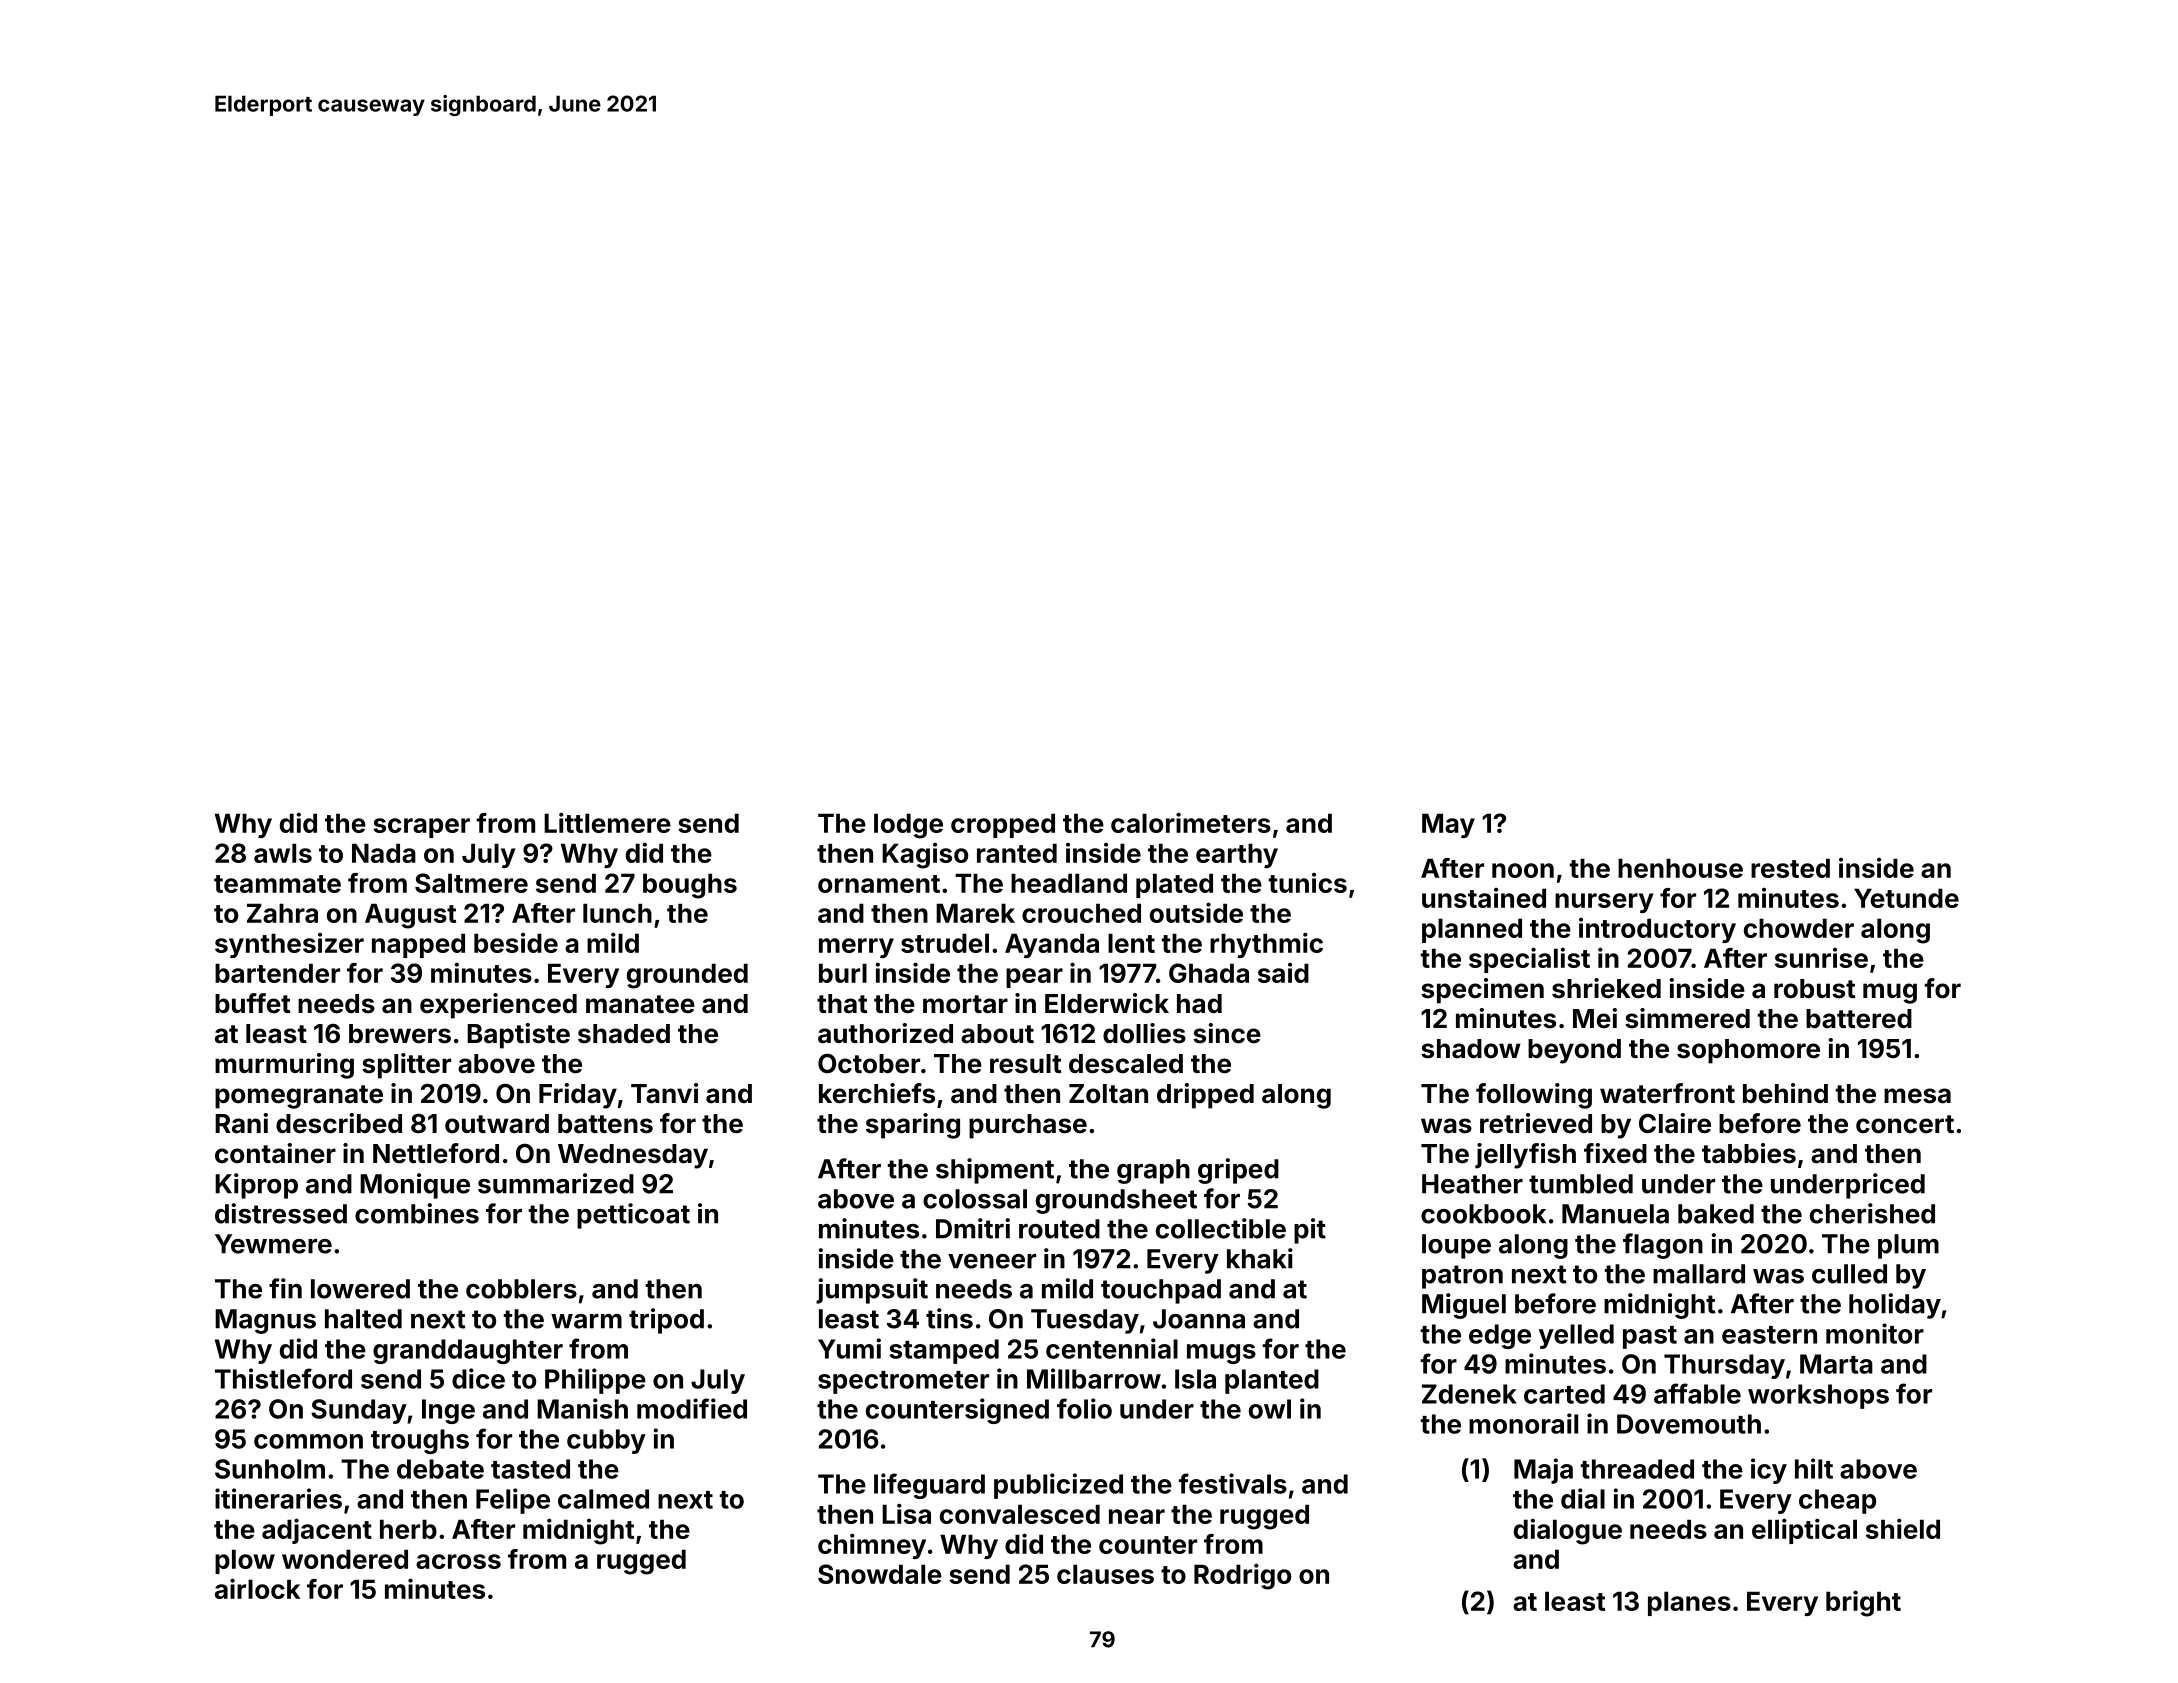  I want to click on Zahra, so click(282, 913).
